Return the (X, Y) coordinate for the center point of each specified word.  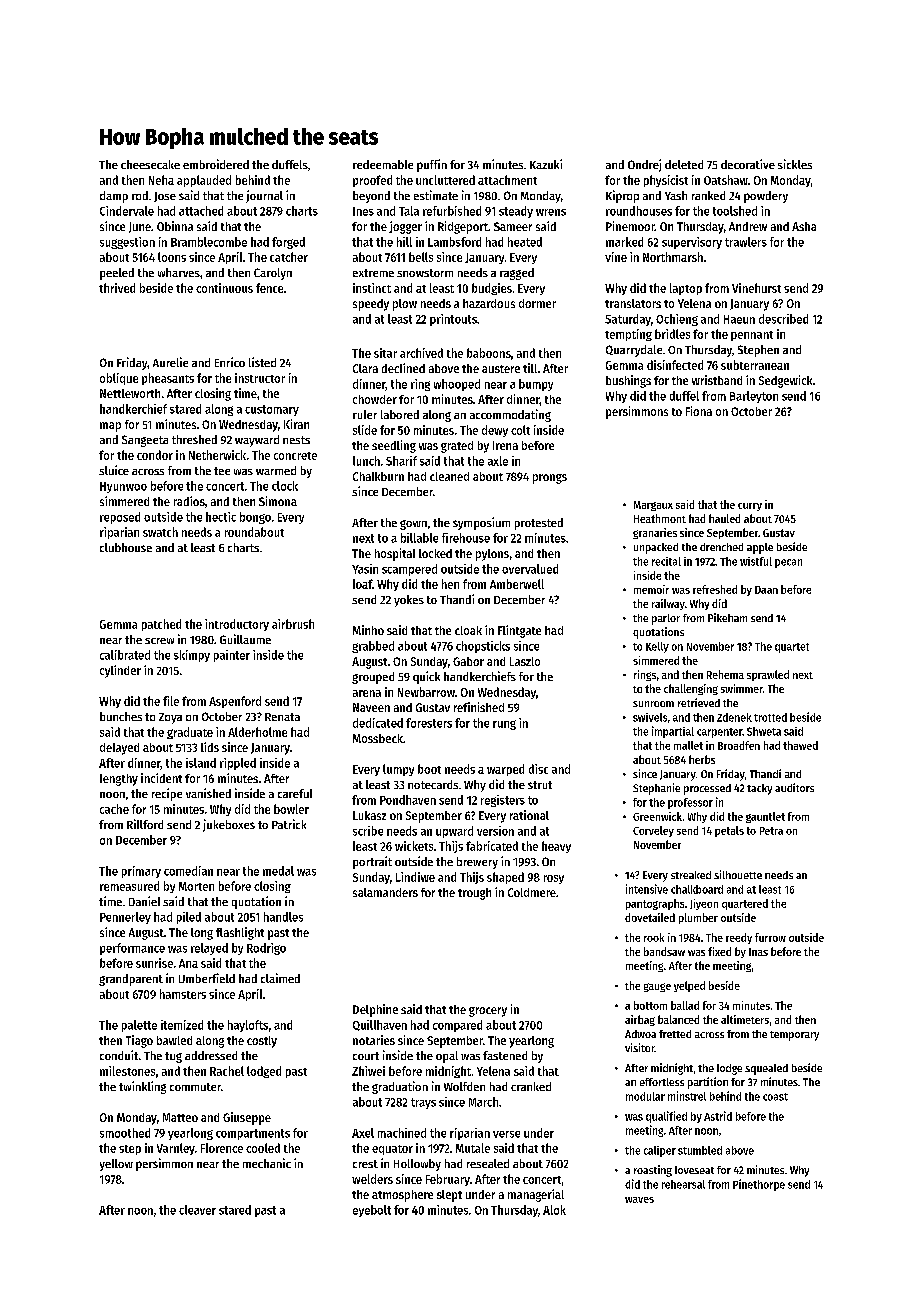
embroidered (216, 164)
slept (449, 1196)
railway (668, 604)
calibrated (125, 655)
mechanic (267, 1163)
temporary (794, 1036)
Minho (368, 630)
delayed (119, 749)
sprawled (768, 675)
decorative (748, 164)
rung (504, 725)
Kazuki (546, 164)
